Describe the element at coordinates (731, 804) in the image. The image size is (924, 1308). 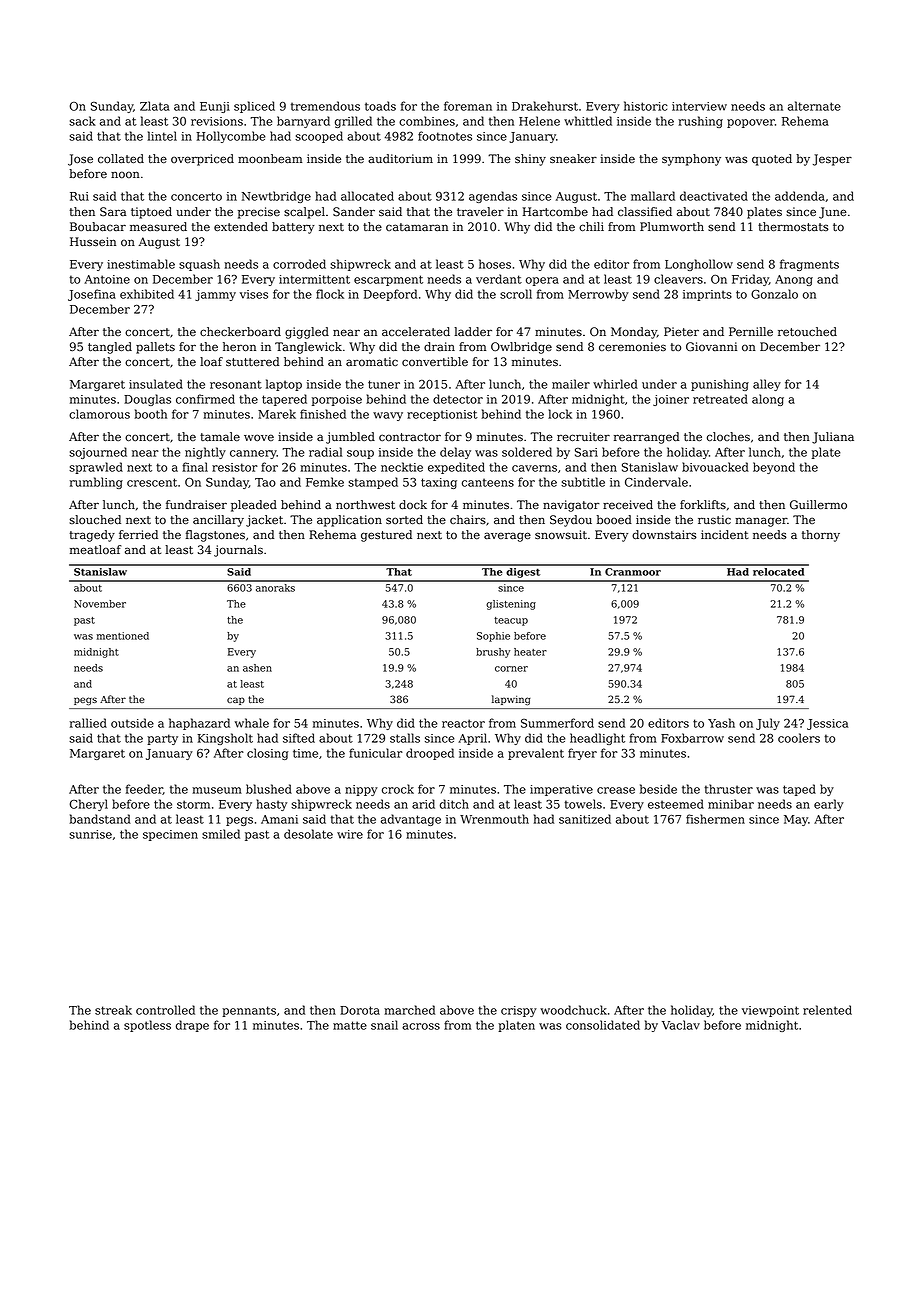
I see `minibar` at that location.
